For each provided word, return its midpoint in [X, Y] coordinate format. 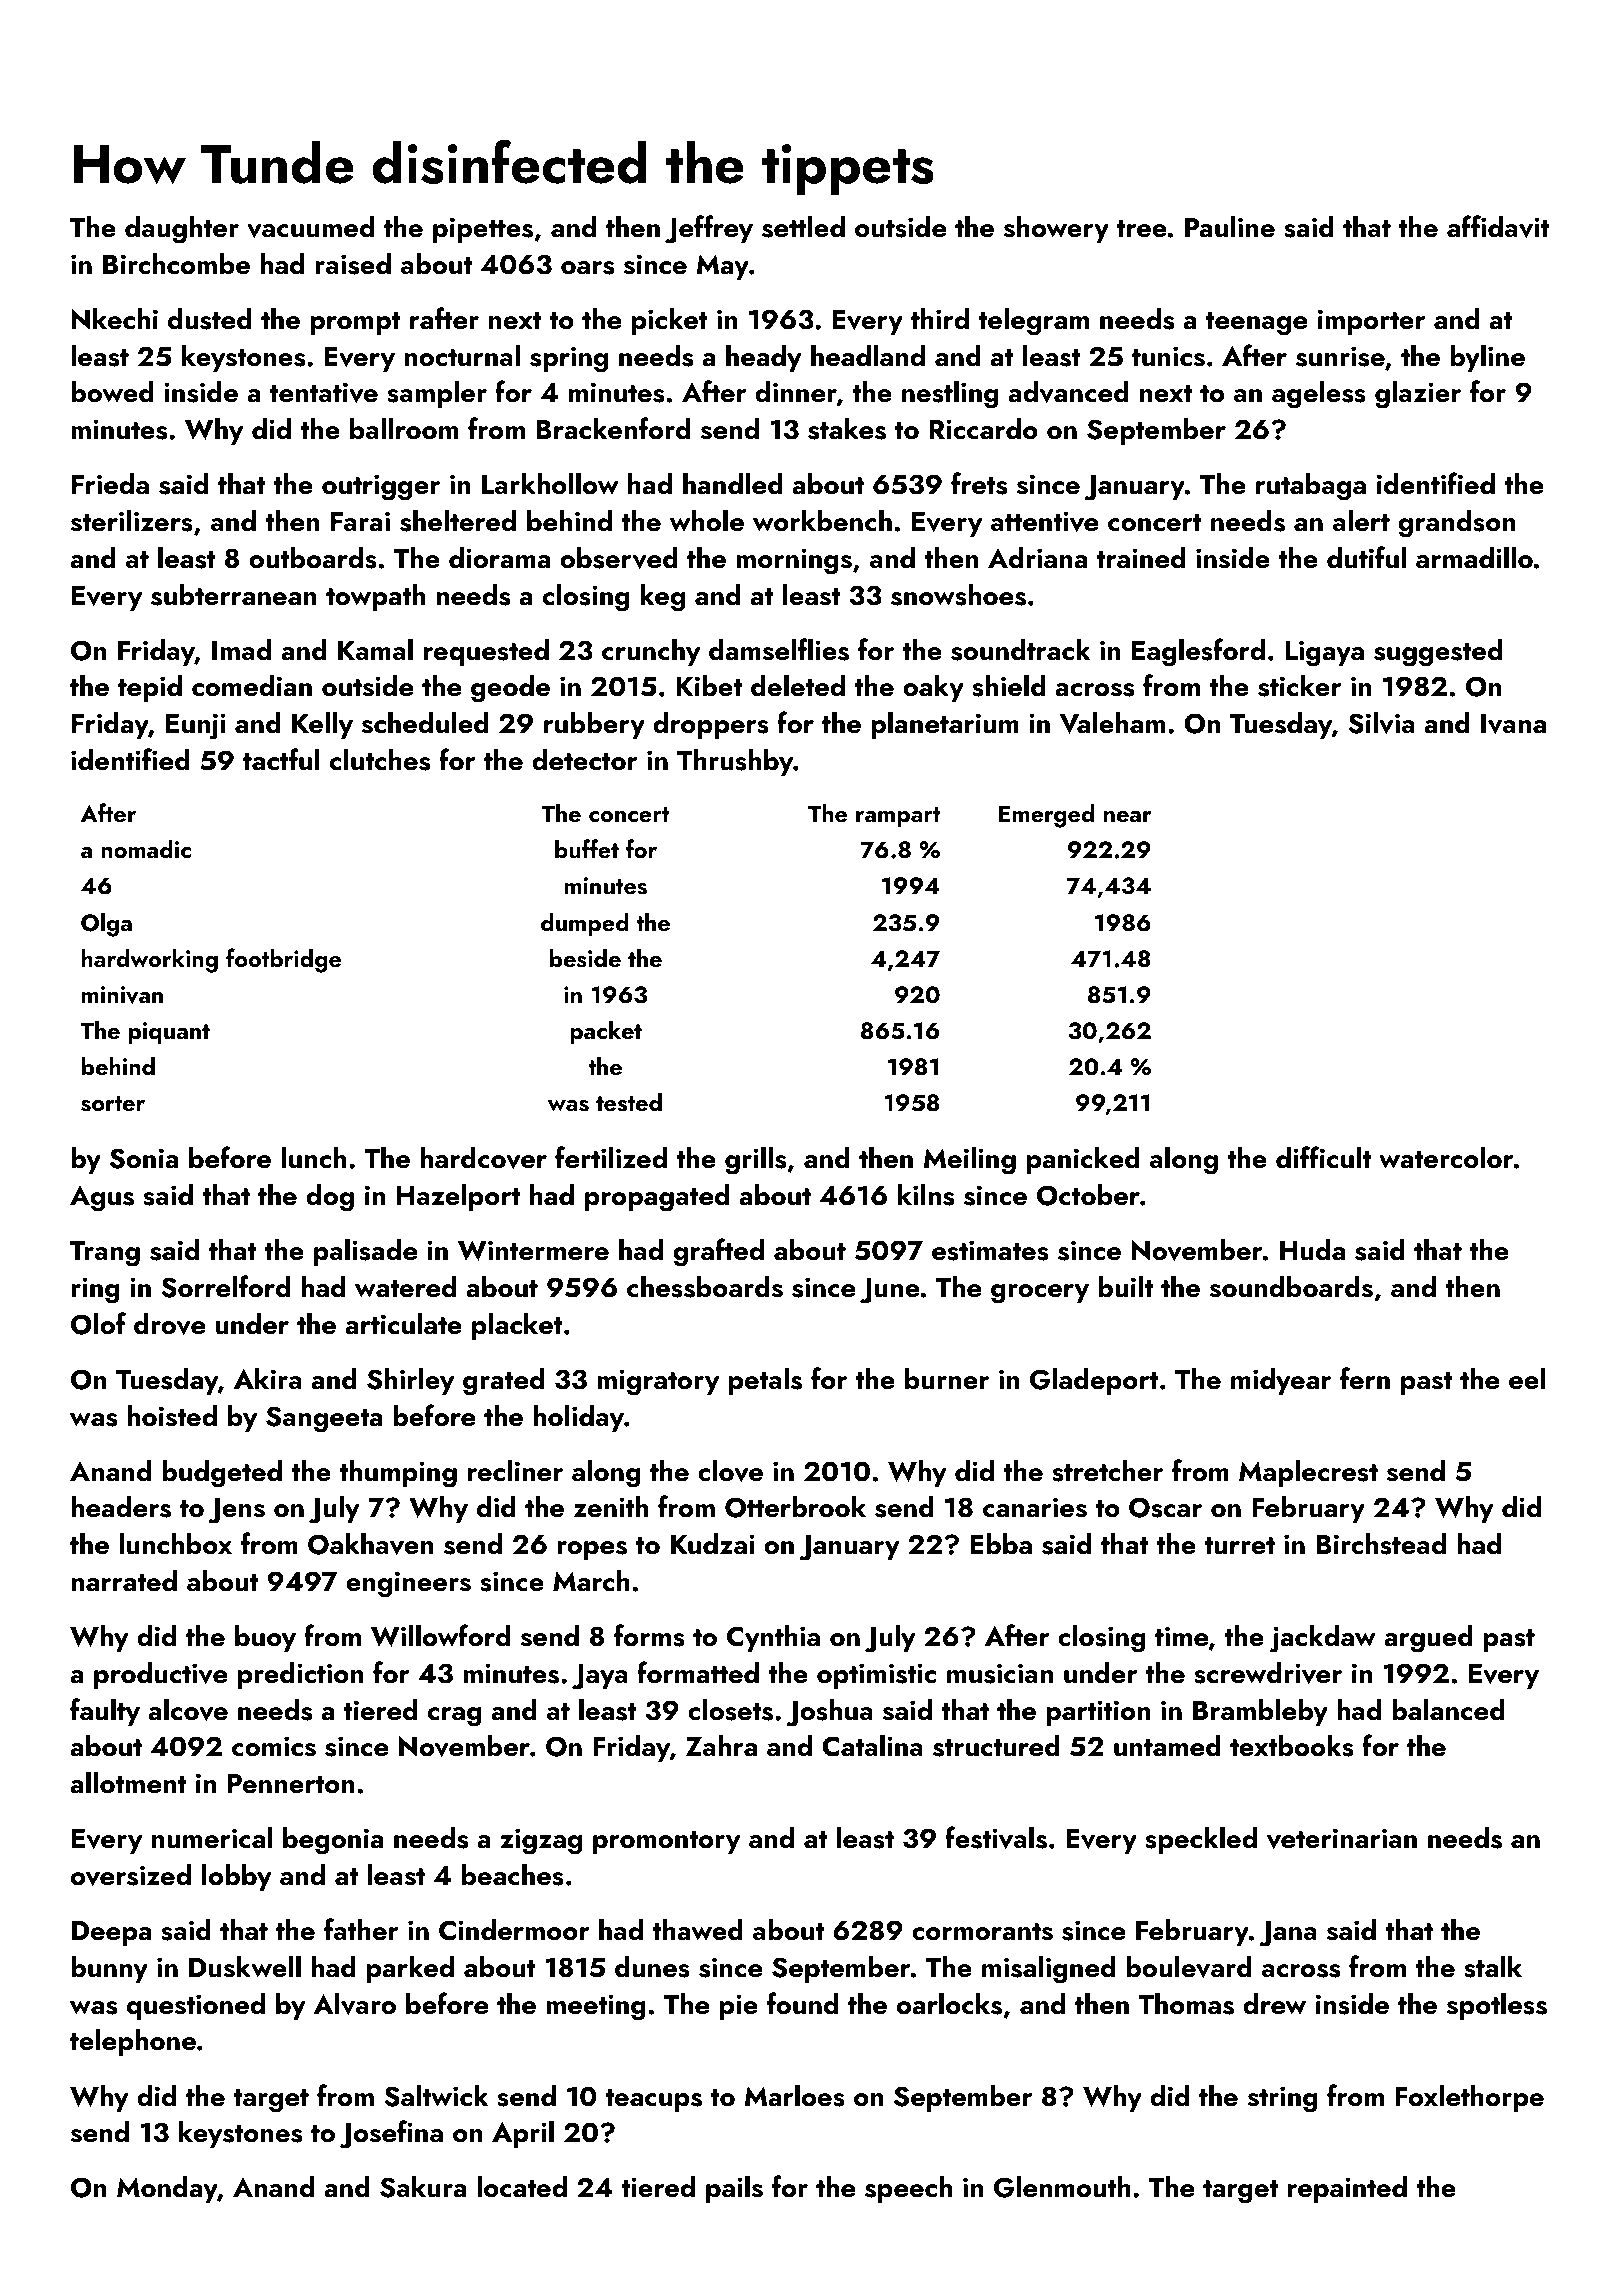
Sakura [423, 2187]
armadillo [1474, 558]
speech [908, 2189]
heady [764, 358]
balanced [1448, 1710]
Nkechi [115, 319]
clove [730, 1471]
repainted [1347, 2189]
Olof [98, 1323]
